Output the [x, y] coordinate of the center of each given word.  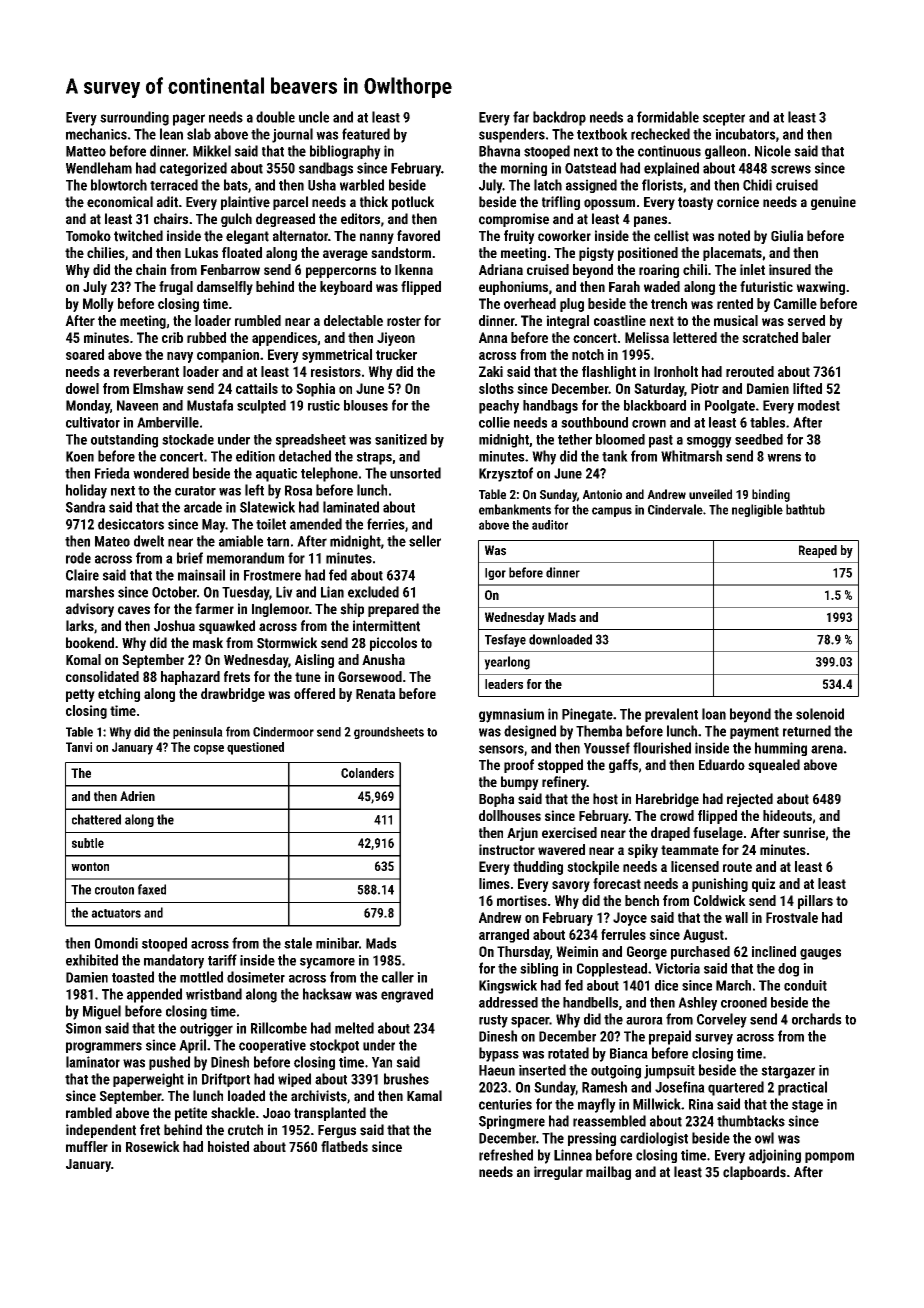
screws [791, 169]
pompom [829, 1157]
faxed [152, 889]
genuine [833, 203]
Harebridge [667, 800]
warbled [362, 185]
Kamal [424, 1096]
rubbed [206, 337]
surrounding [134, 118]
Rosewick [153, 1146]
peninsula [198, 733]
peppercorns [341, 272]
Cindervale [675, 509]
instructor [507, 849]
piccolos [393, 644]
